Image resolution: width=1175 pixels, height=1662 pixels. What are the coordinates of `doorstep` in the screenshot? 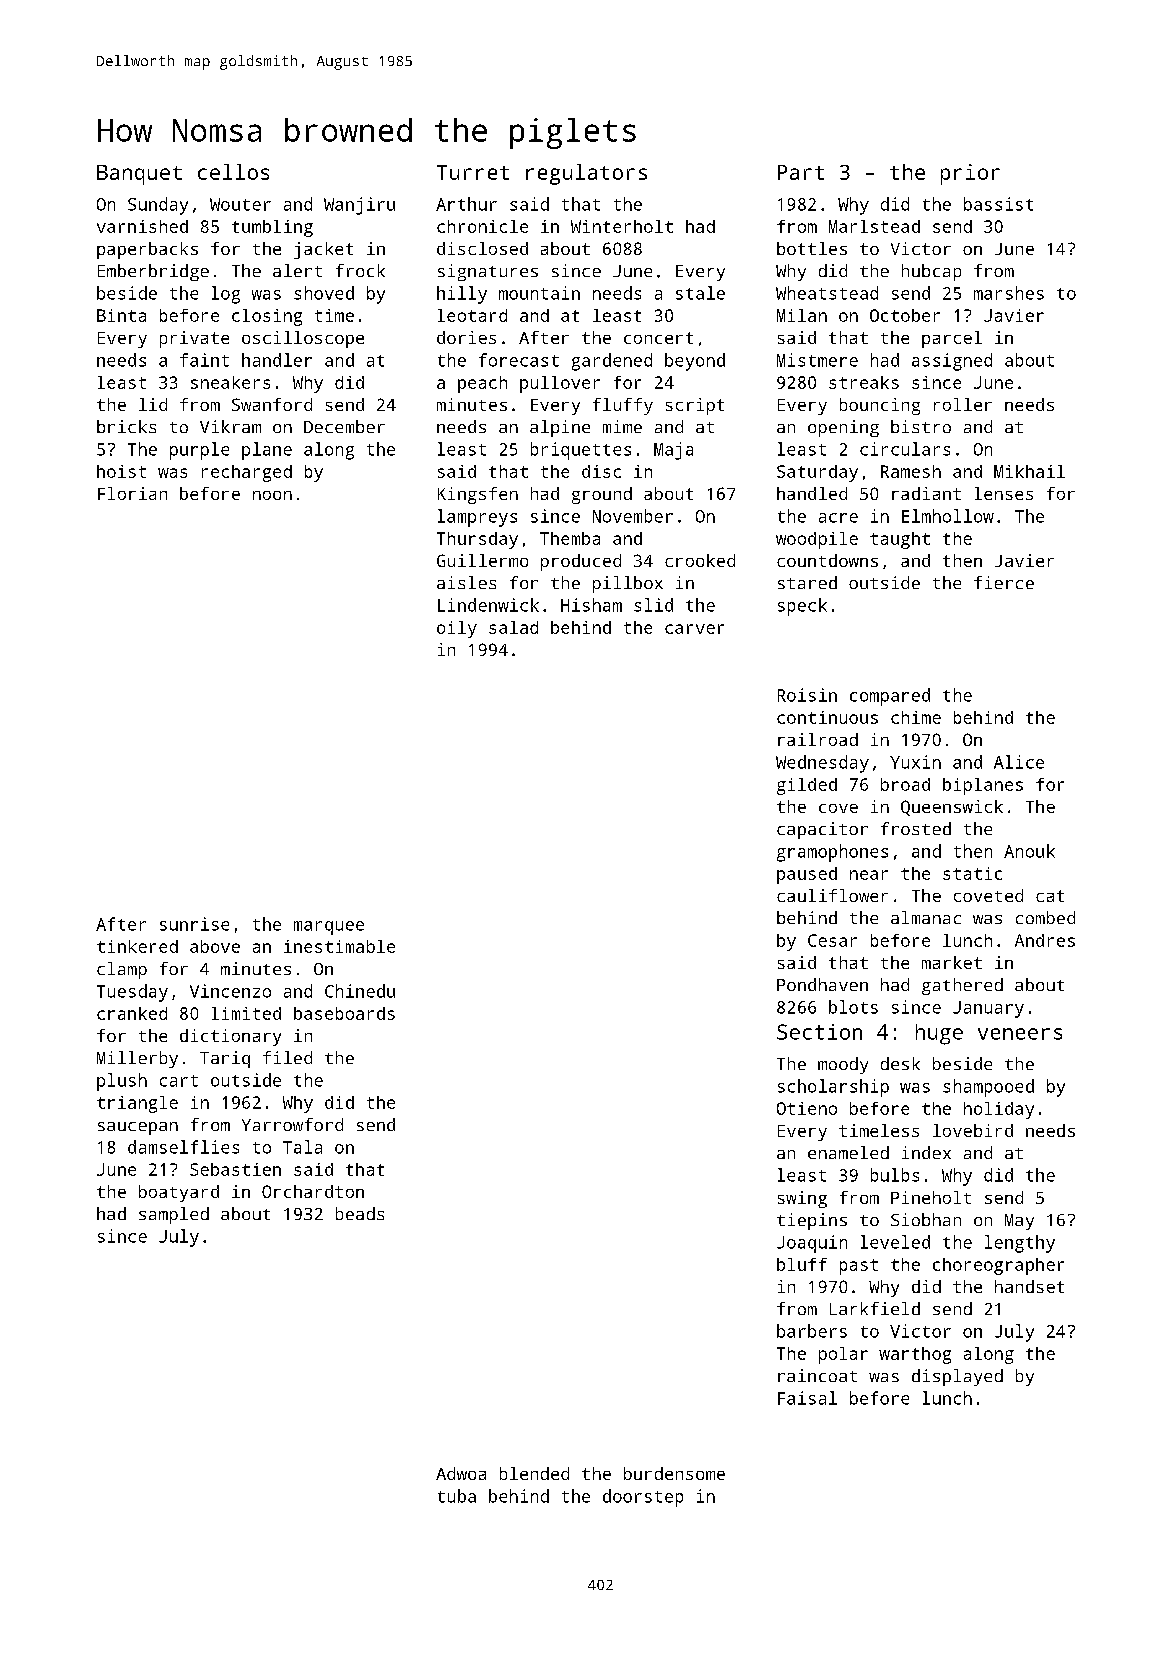 It's located at (643, 1498).
